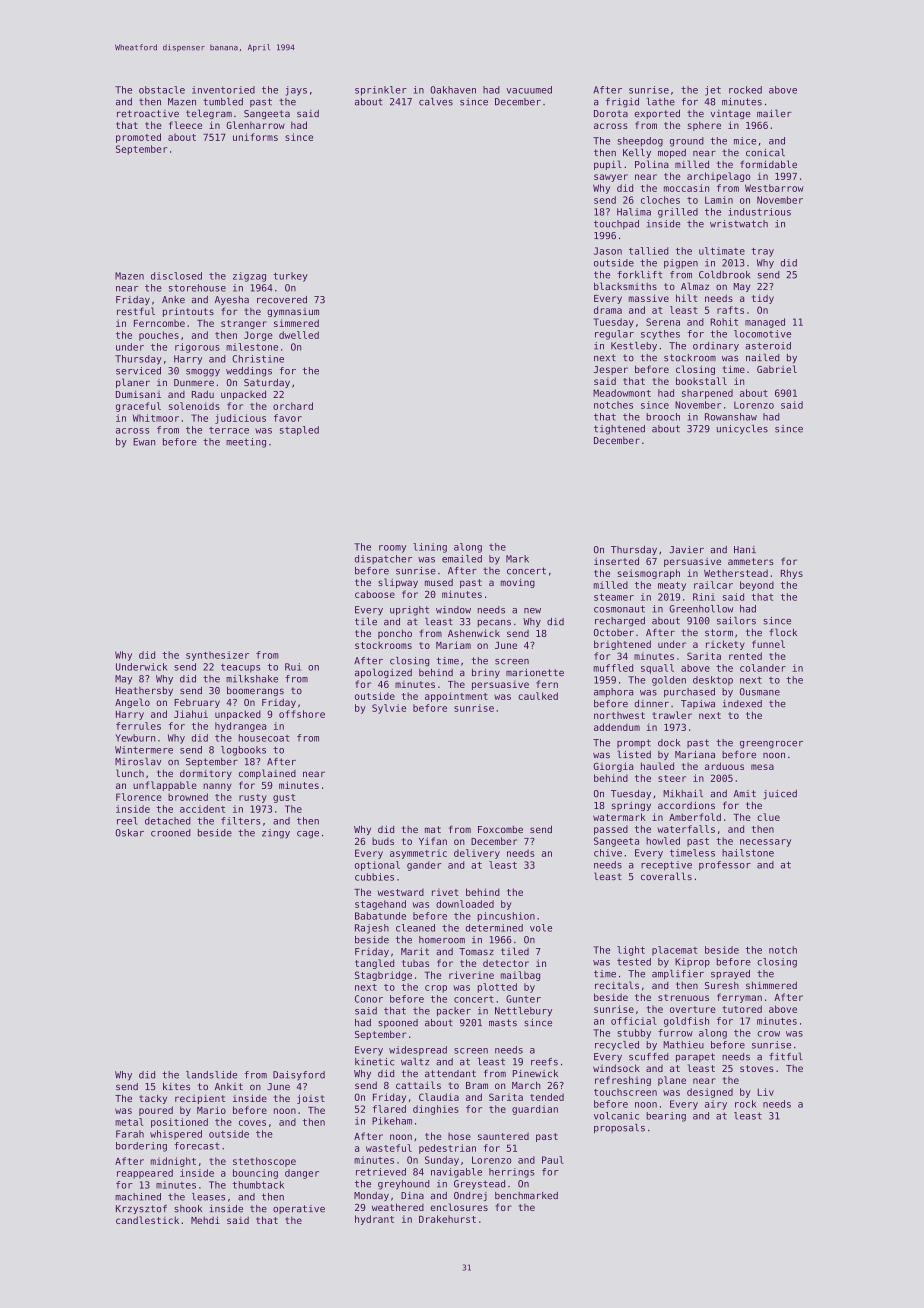 The image size is (924, 1308). Describe the element at coordinates (672, 715) in the image. I see `trawler` at that location.
